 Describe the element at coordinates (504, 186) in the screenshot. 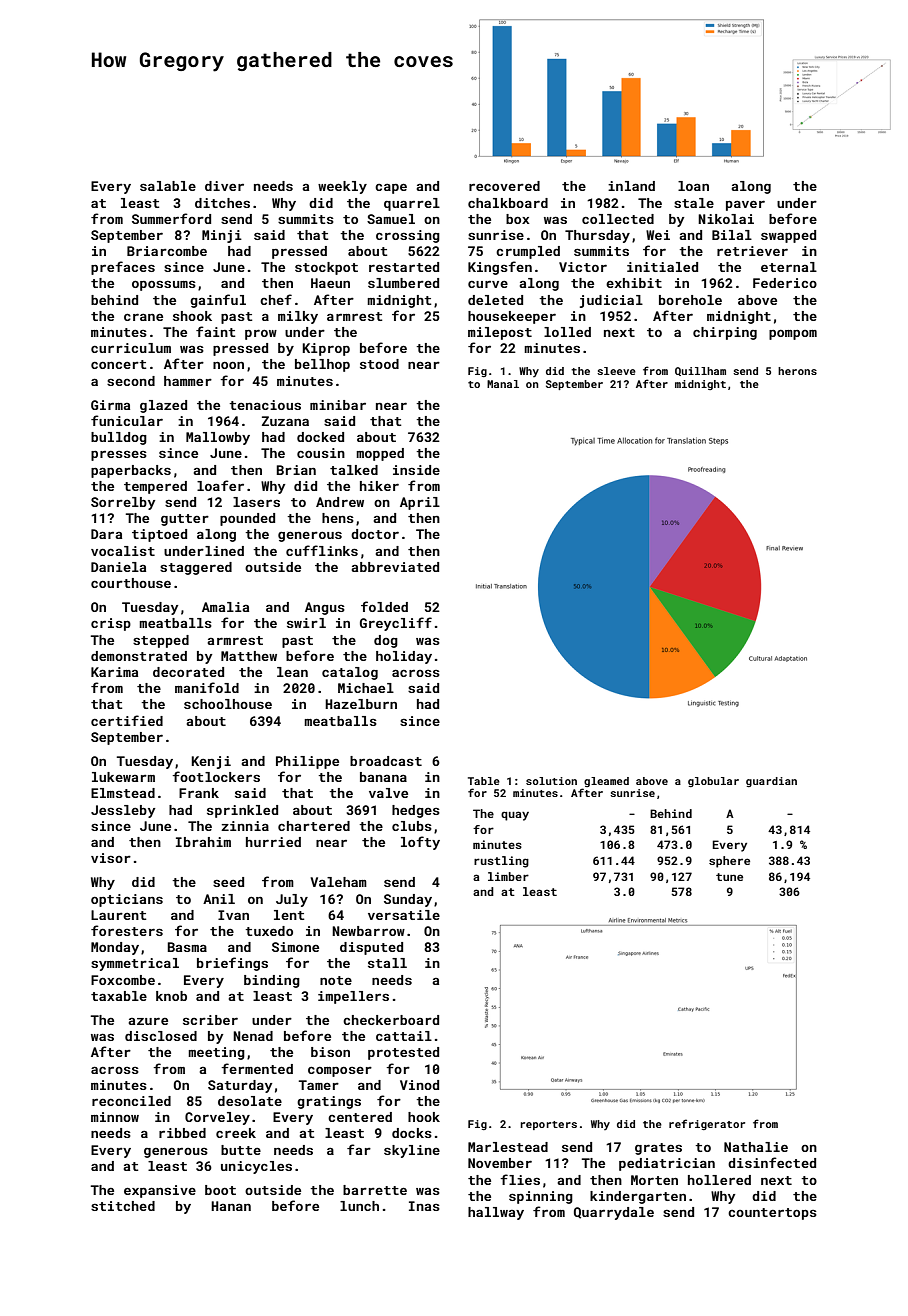

I see `recovered` at that location.
